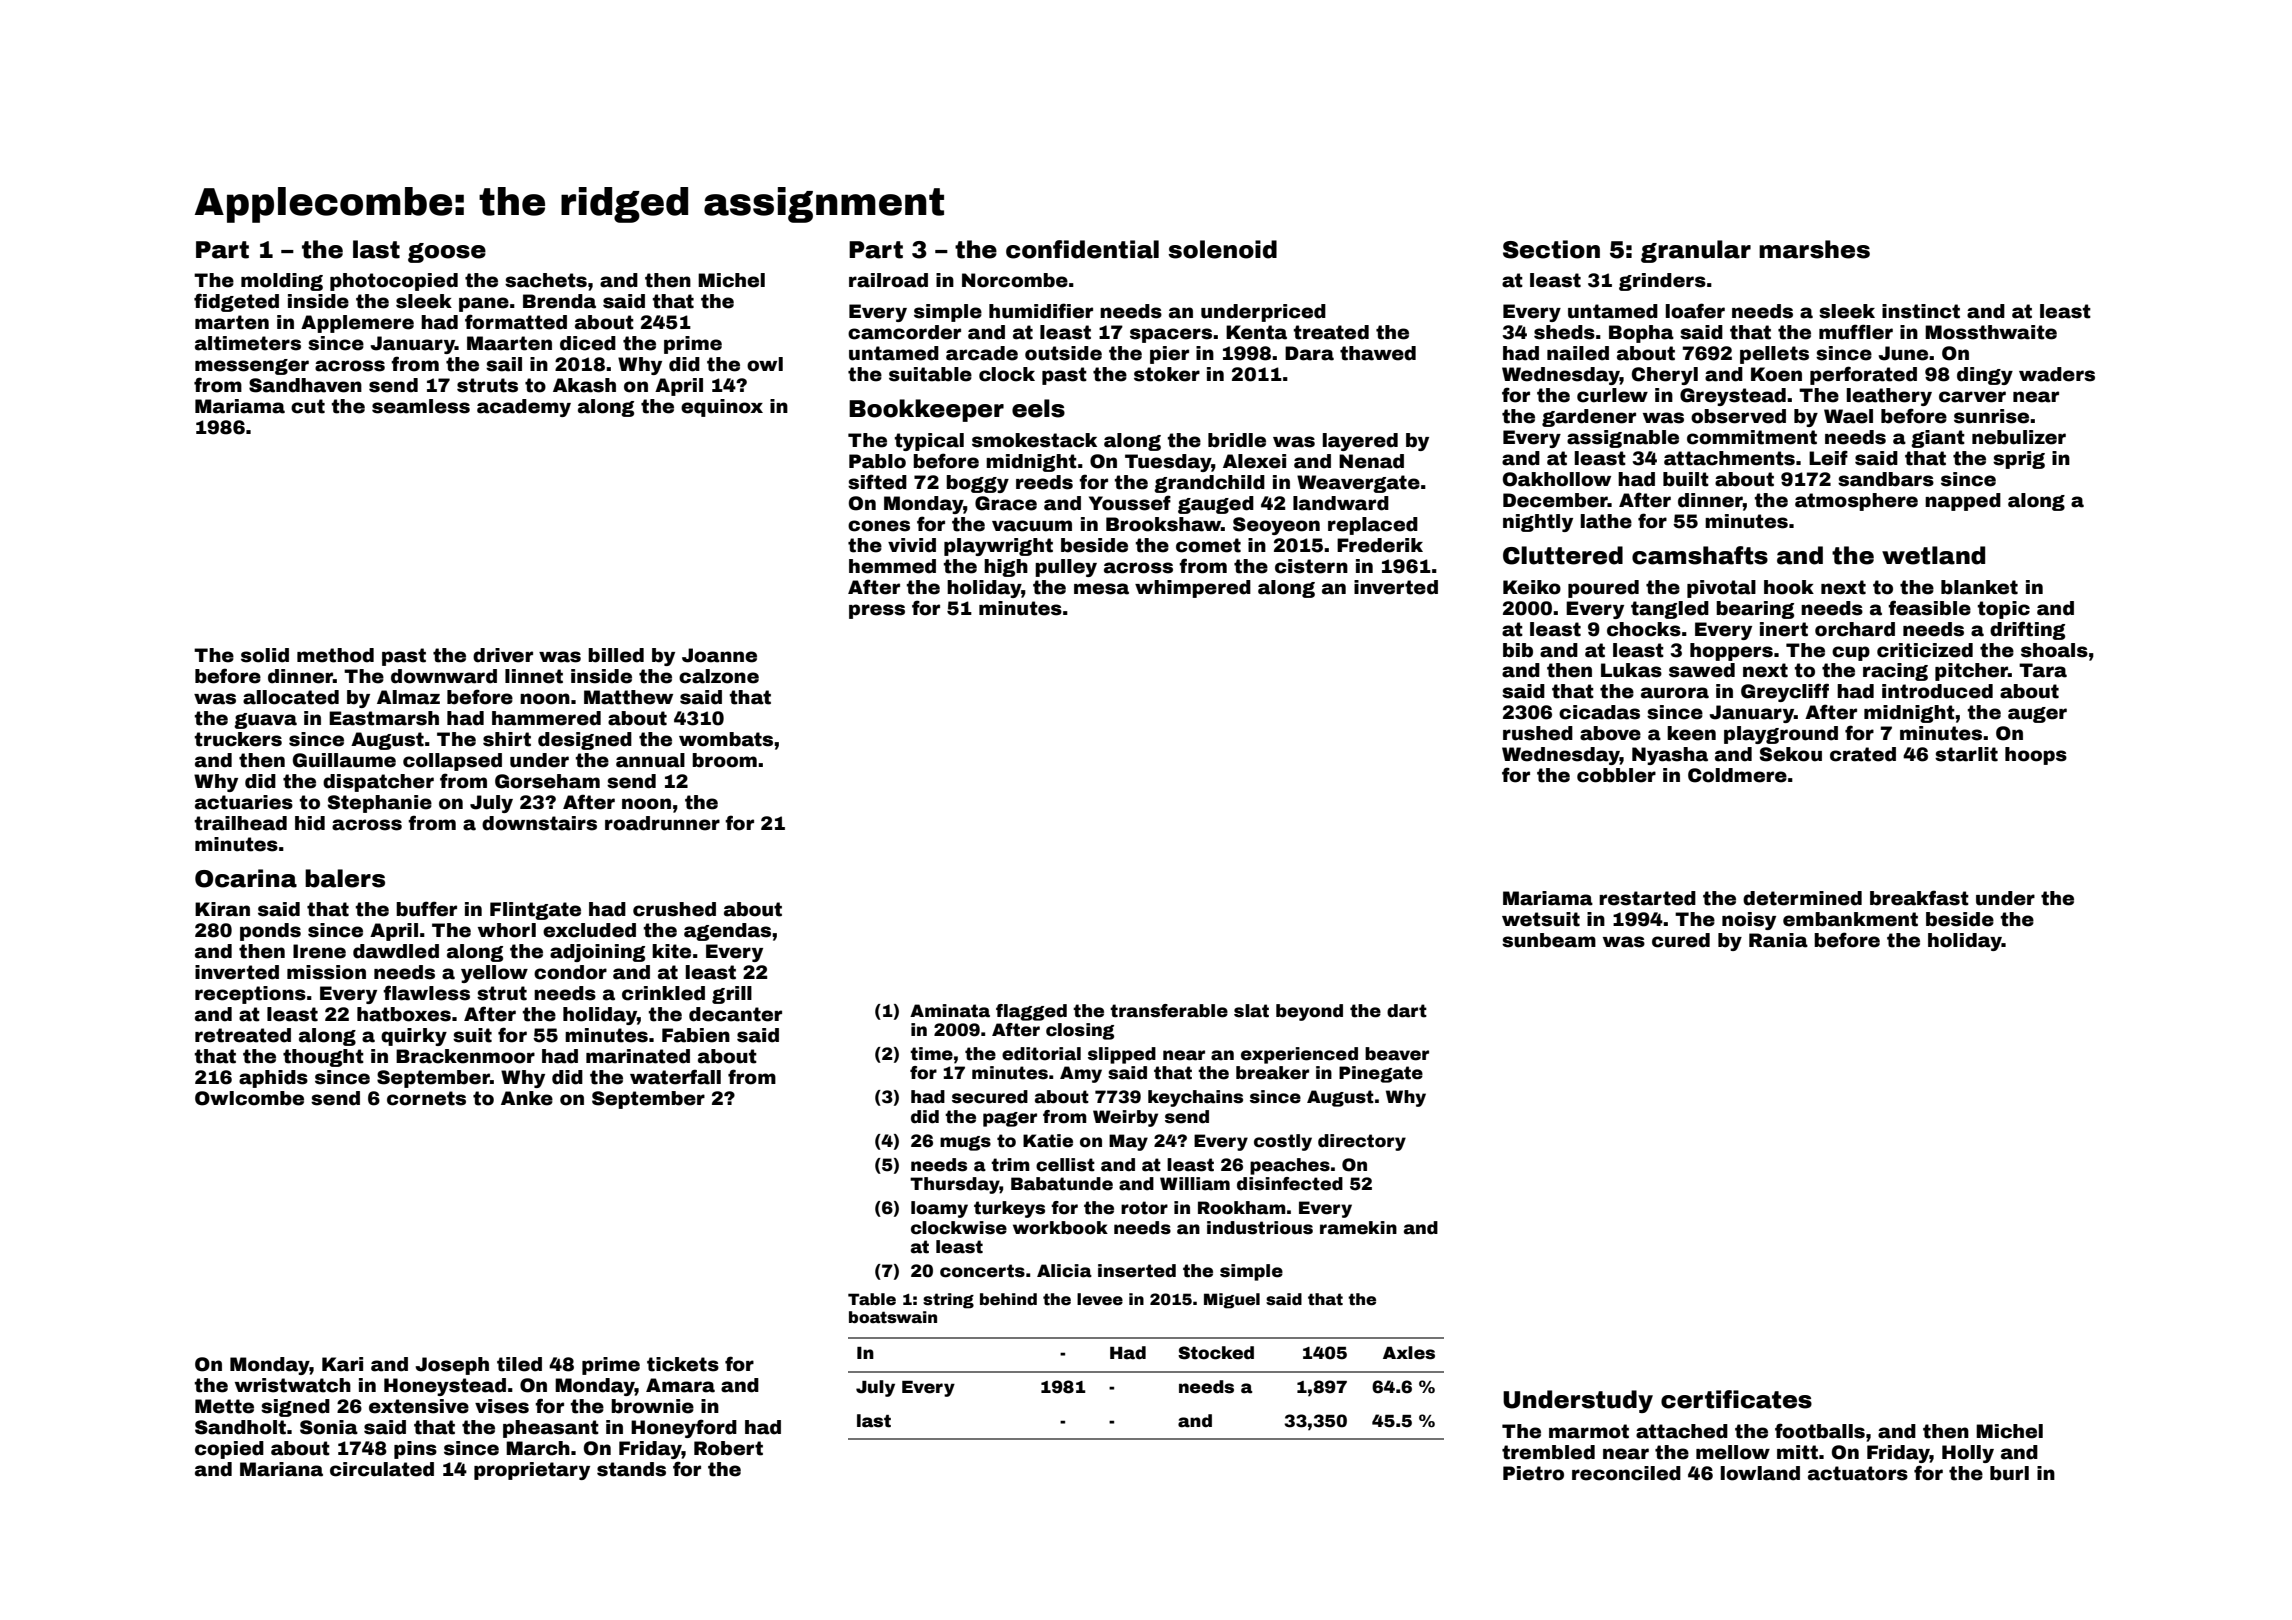 The height and width of the screenshot is (1620, 2292). What do you see at coordinates (445, 1387) in the screenshot?
I see `Honeystead` at bounding box center [445, 1387].
